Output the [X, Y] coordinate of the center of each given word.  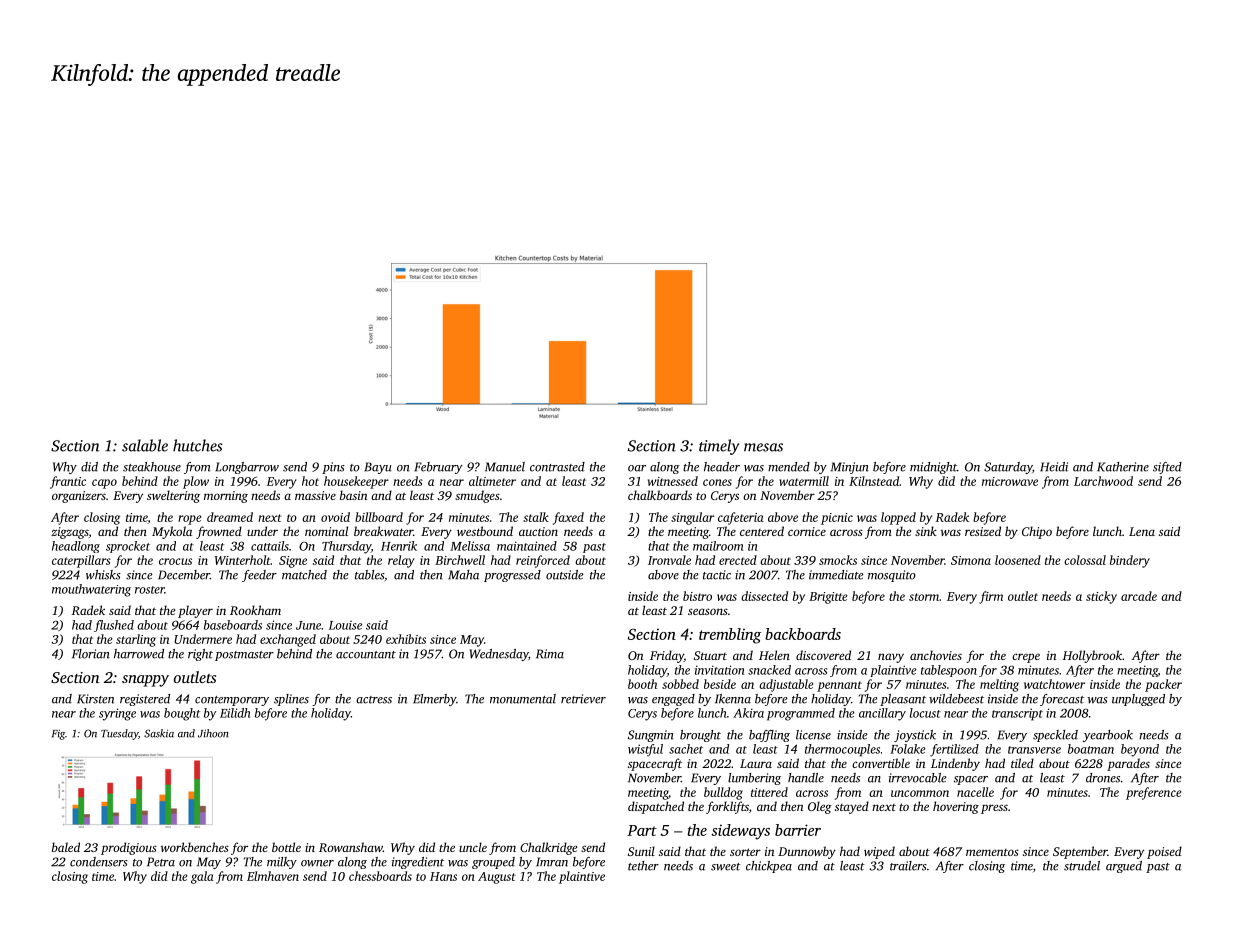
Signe [293, 562]
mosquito [892, 576]
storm [924, 597]
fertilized [954, 750]
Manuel [505, 467]
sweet [726, 867]
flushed [114, 626]
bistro [697, 596]
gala [202, 877]
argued [1124, 867]
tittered [769, 792]
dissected [764, 596]
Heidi [1054, 467]
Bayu [378, 468]
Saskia [159, 733]
